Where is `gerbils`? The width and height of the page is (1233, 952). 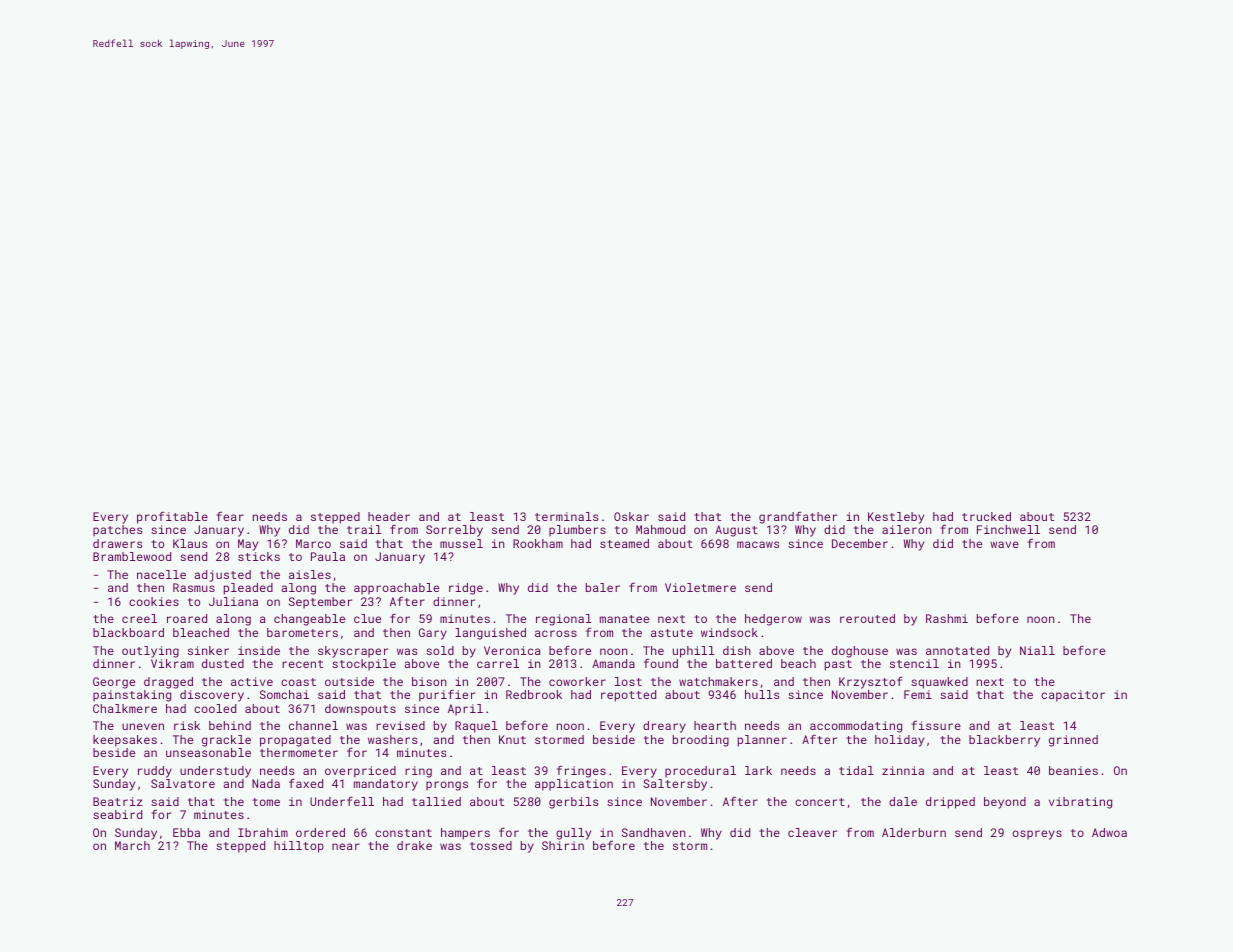 gerbils is located at coordinates (574, 803).
